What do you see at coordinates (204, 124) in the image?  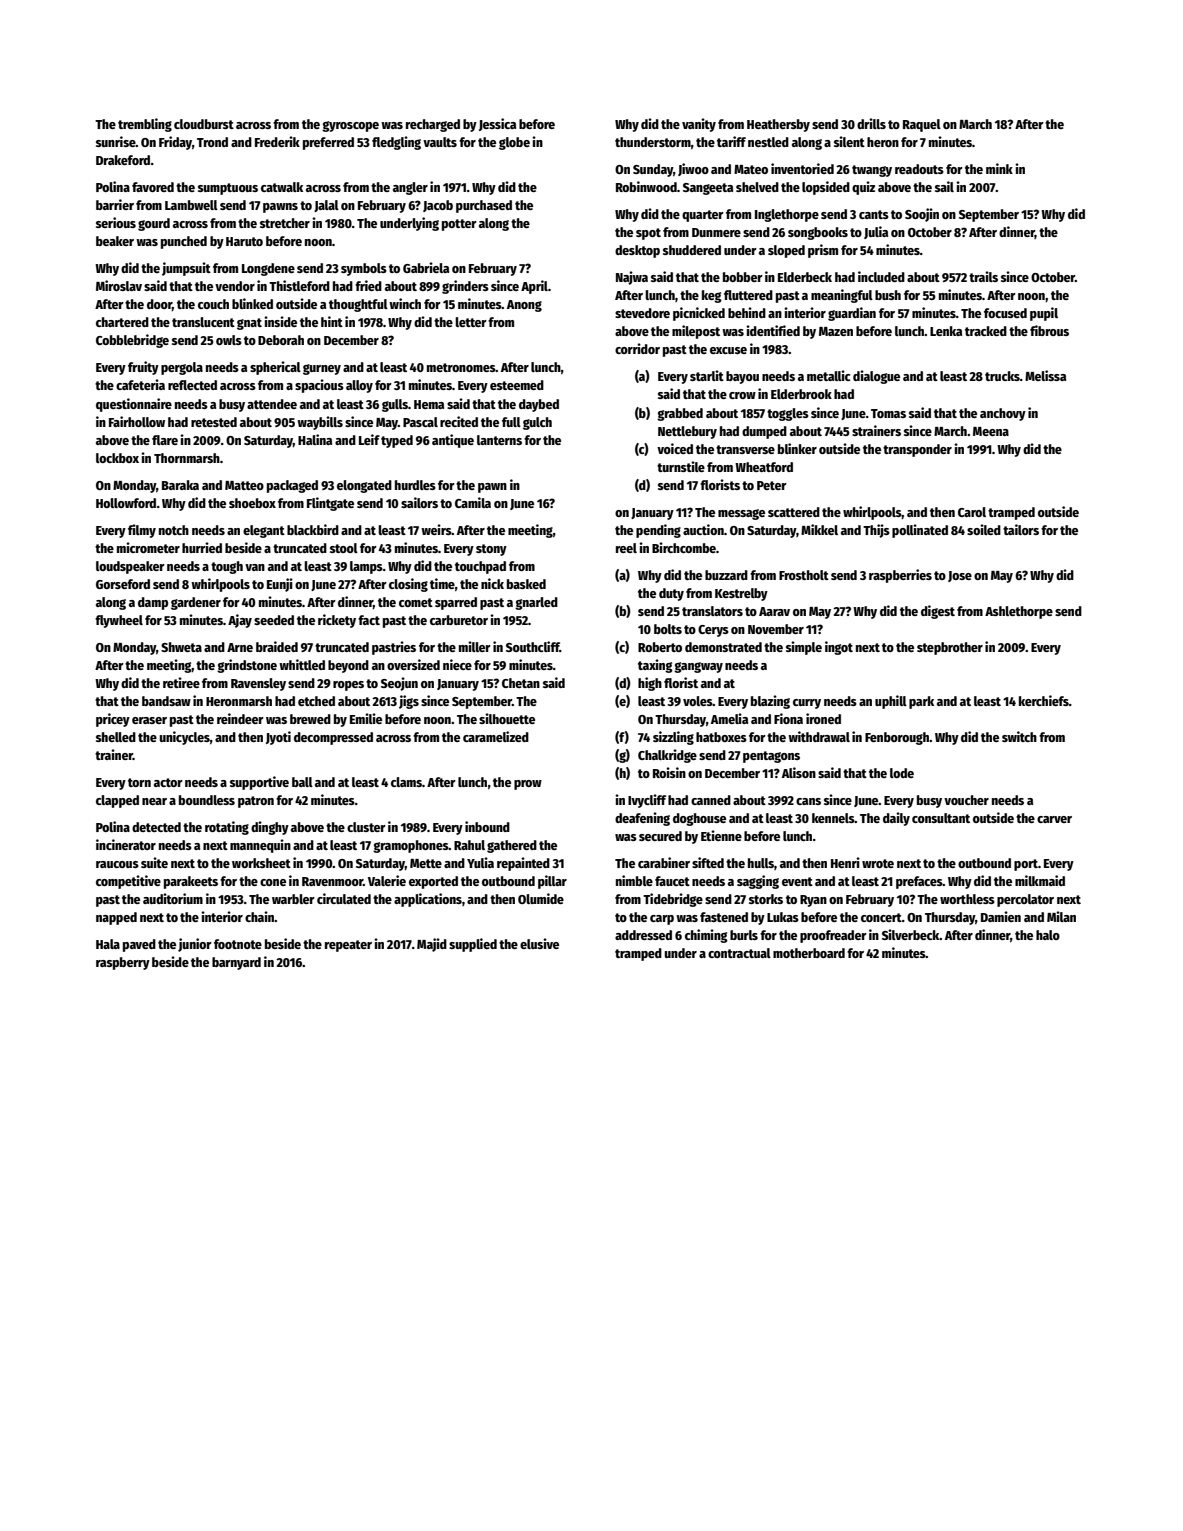 I see `cloudburst` at bounding box center [204, 124].
